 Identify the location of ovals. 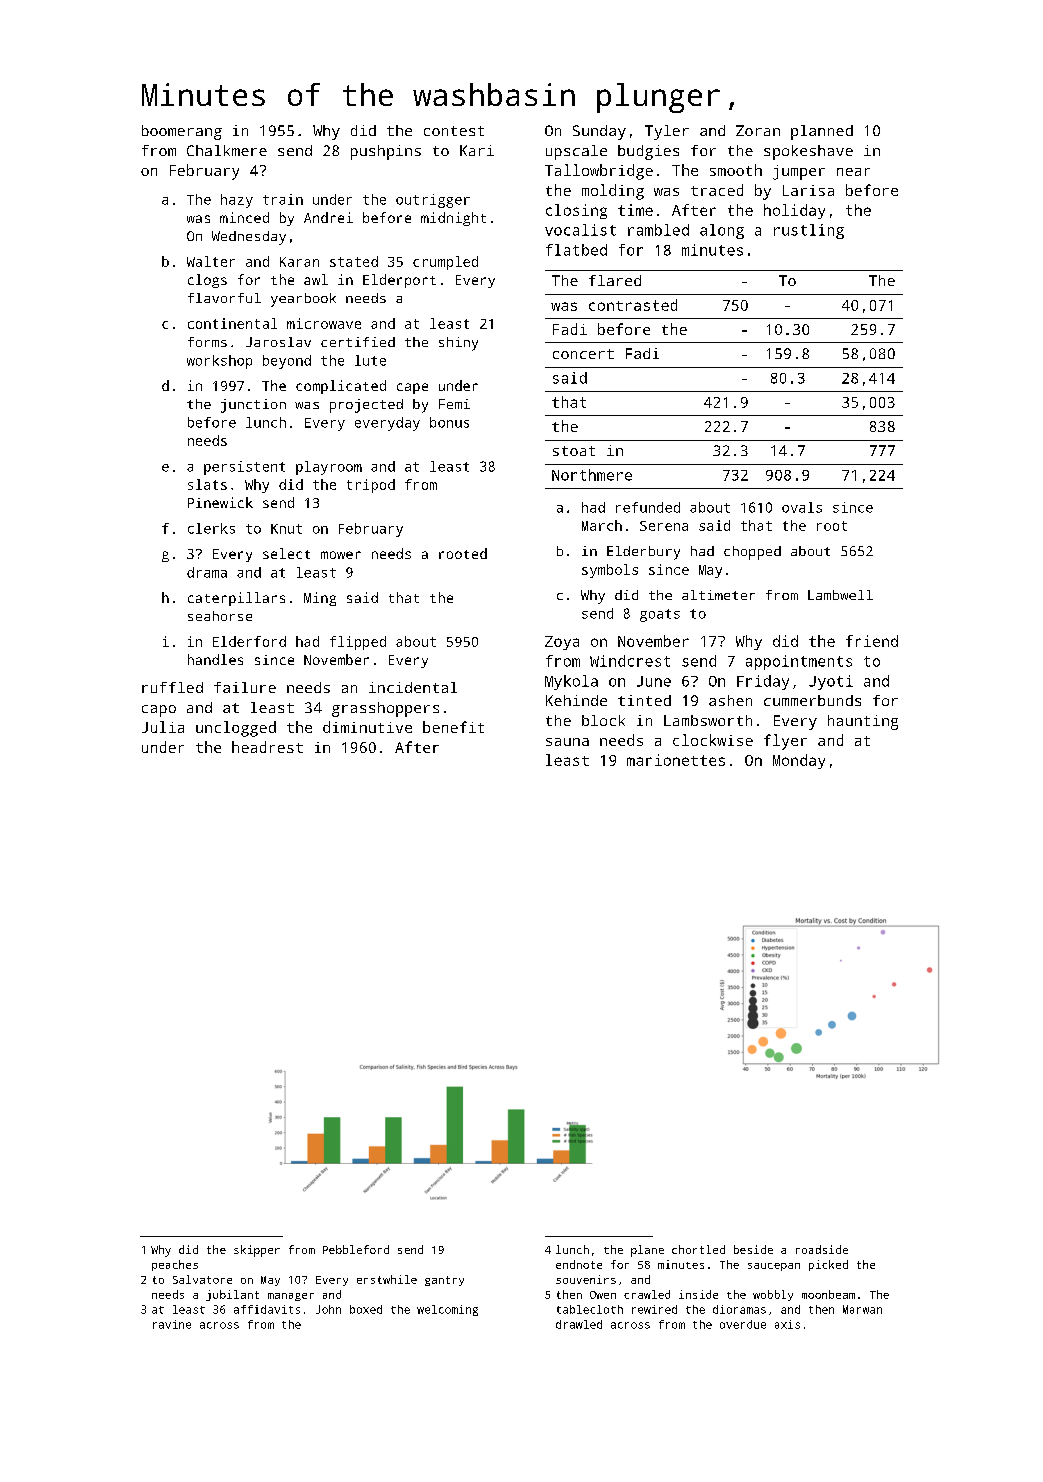
(802, 507).
